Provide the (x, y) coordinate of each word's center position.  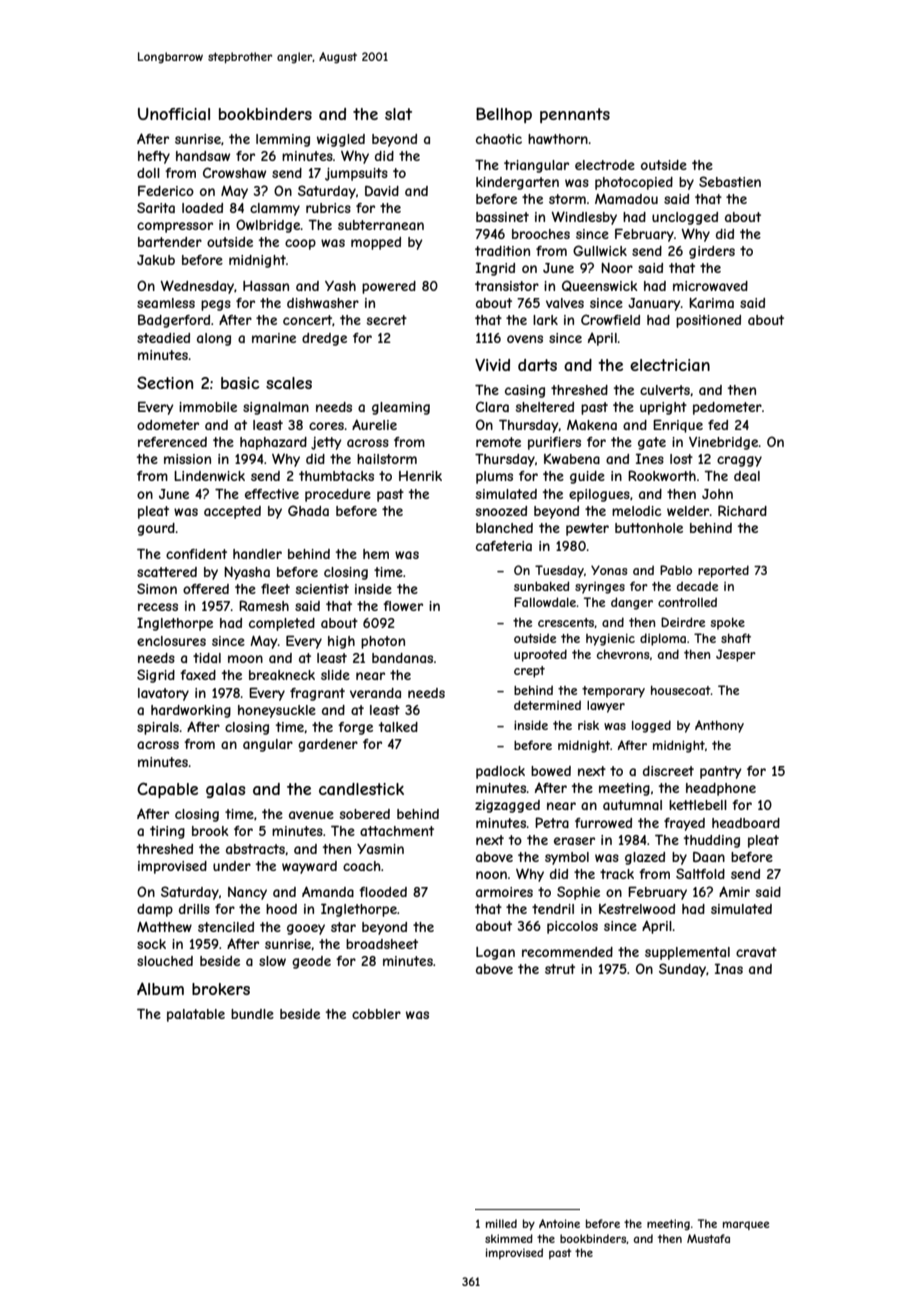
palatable (196, 1015)
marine (274, 338)
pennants (575, 115)
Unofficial (174, 114)
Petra (552, 822)
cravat (756, 952)
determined (547, 705)
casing (525, 391)
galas (225, 790)
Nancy (247, 893)
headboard (746, 823)
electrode (605, 165)
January (654, 304)
